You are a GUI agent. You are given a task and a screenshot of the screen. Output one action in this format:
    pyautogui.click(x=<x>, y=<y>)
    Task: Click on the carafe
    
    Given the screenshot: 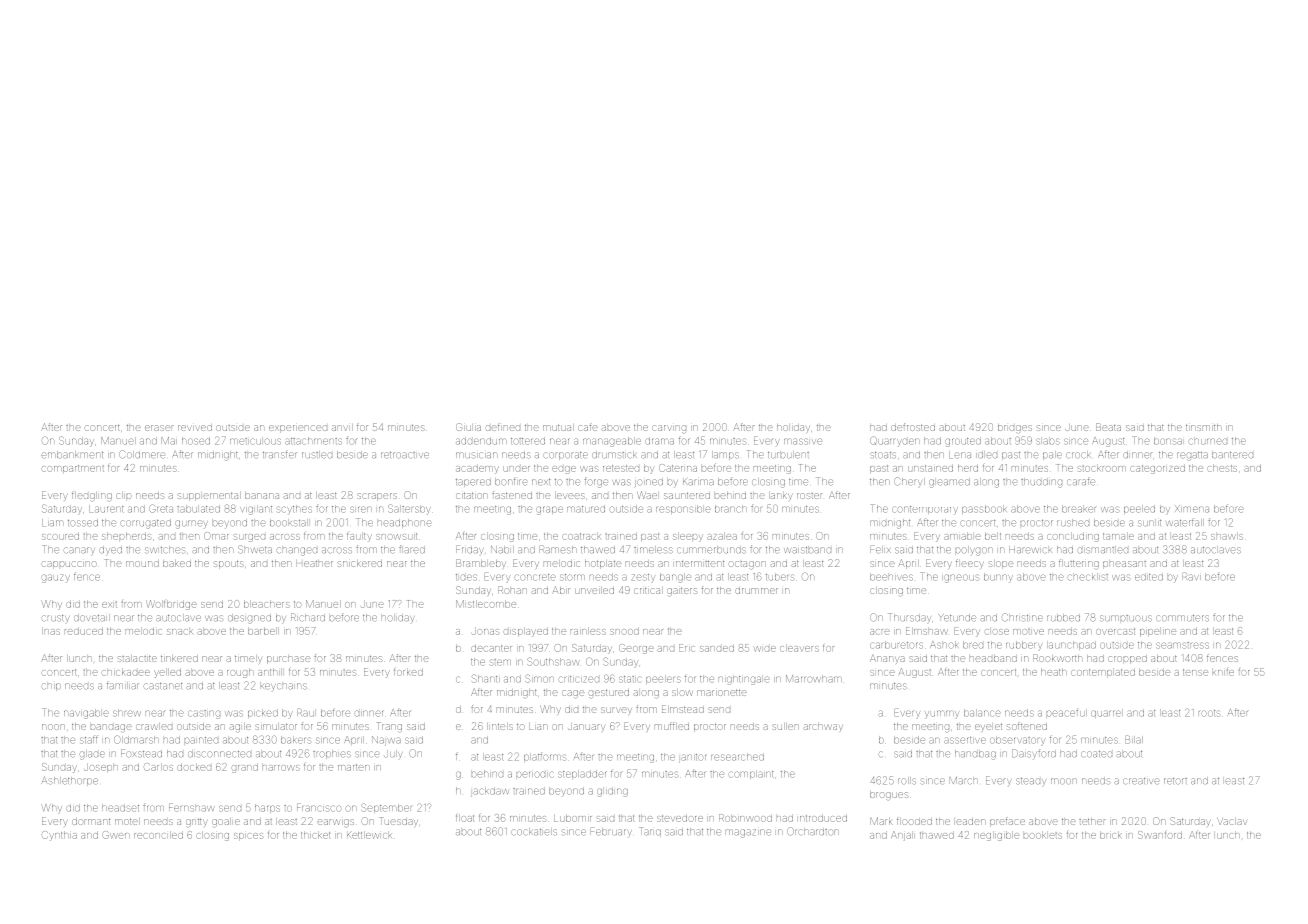 What is the action you would take?
    pyautogui.click(x=1081, y=482)
